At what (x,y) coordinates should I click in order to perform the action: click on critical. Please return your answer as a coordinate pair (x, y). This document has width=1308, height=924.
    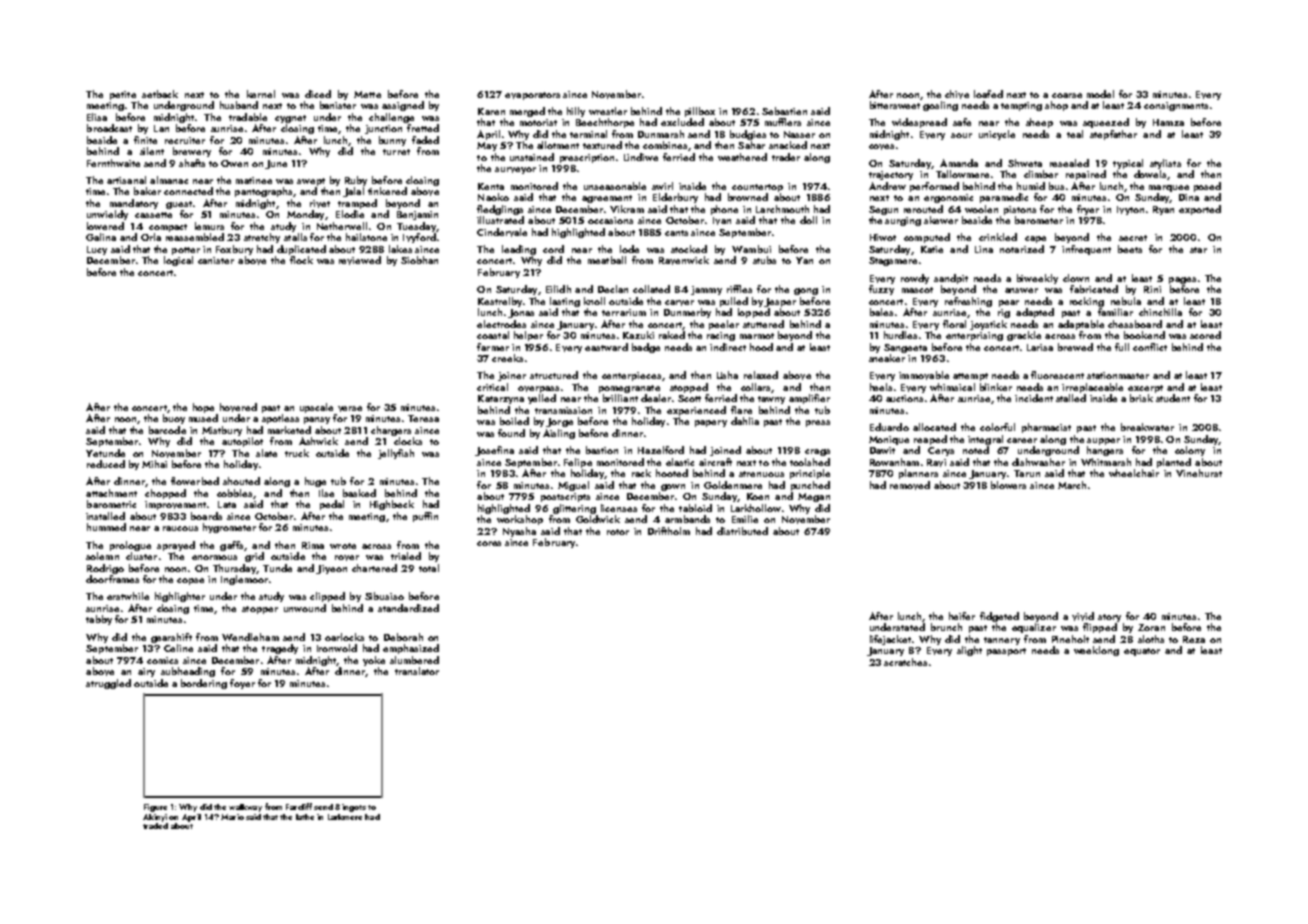
    Looking at the image, I should click on (492, 387).
